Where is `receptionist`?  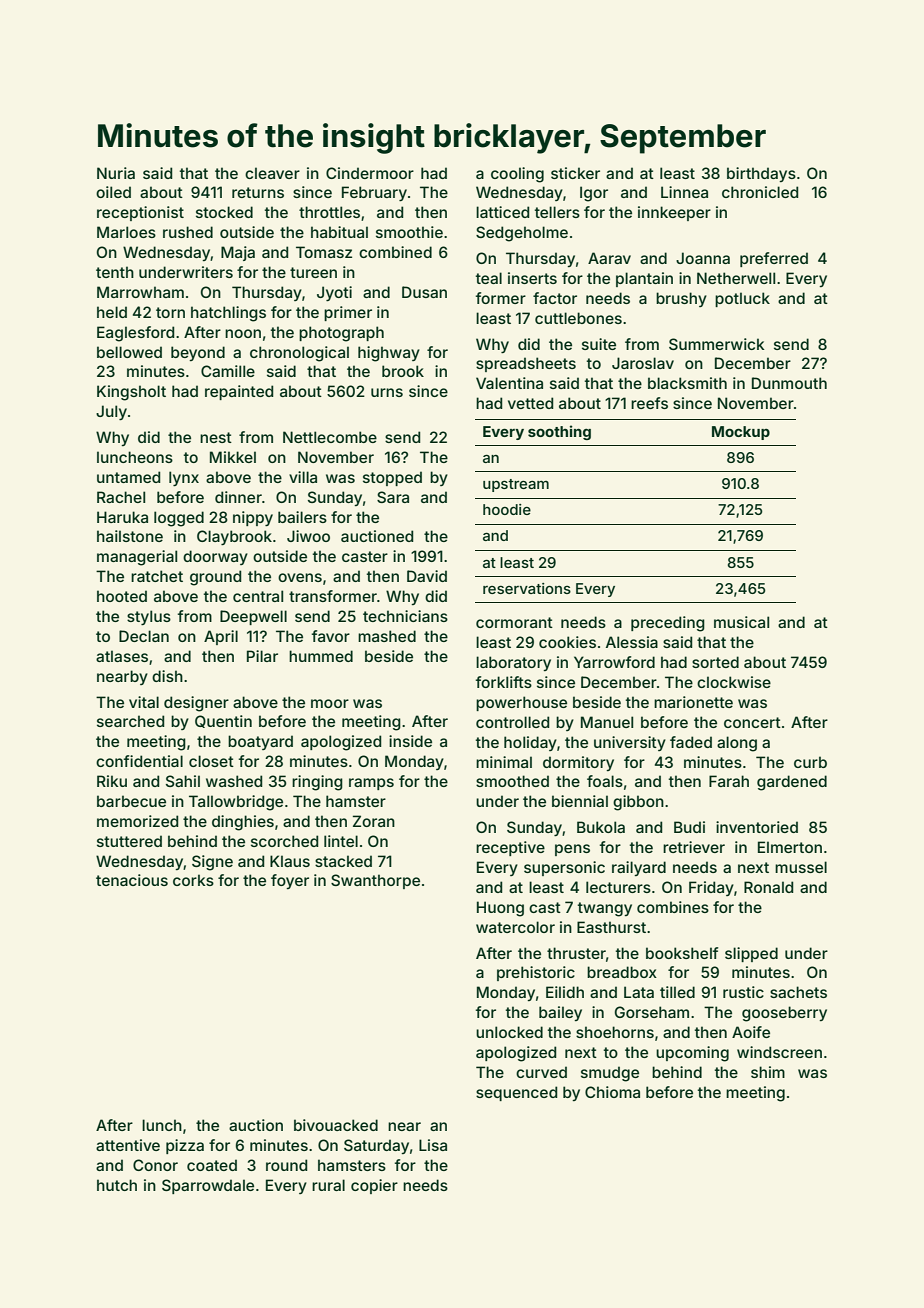 receptionist is located at coordinates (140, 213).
